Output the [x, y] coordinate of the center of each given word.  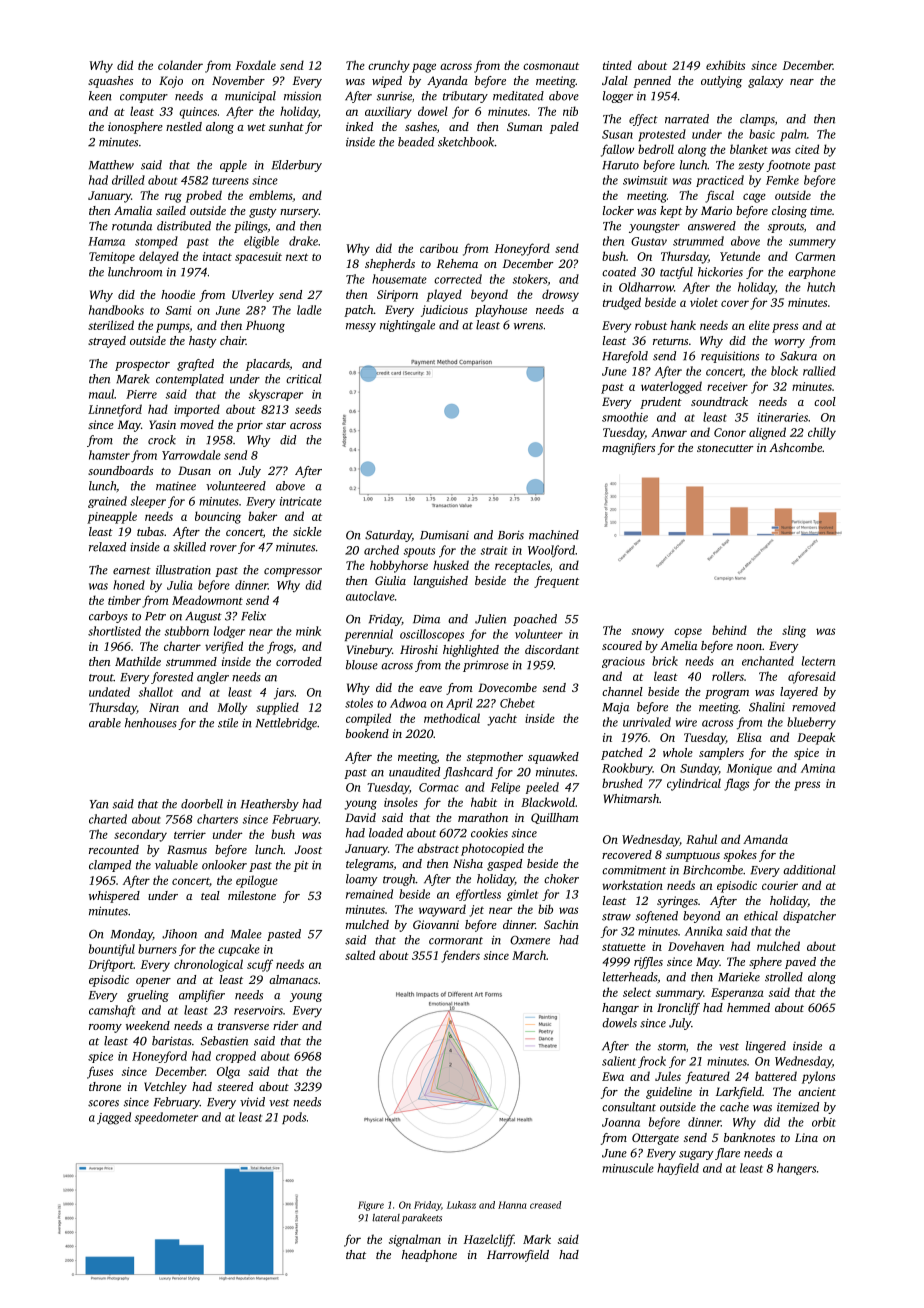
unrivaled [647, 722]
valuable [176, 865]
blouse [362, 665]
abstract [438, 848]
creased [546, 1205]
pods [294, 1118]
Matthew [111, 165]
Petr [155, 616]
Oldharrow [646, 287]
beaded [416, 142]
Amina [818, 768]
